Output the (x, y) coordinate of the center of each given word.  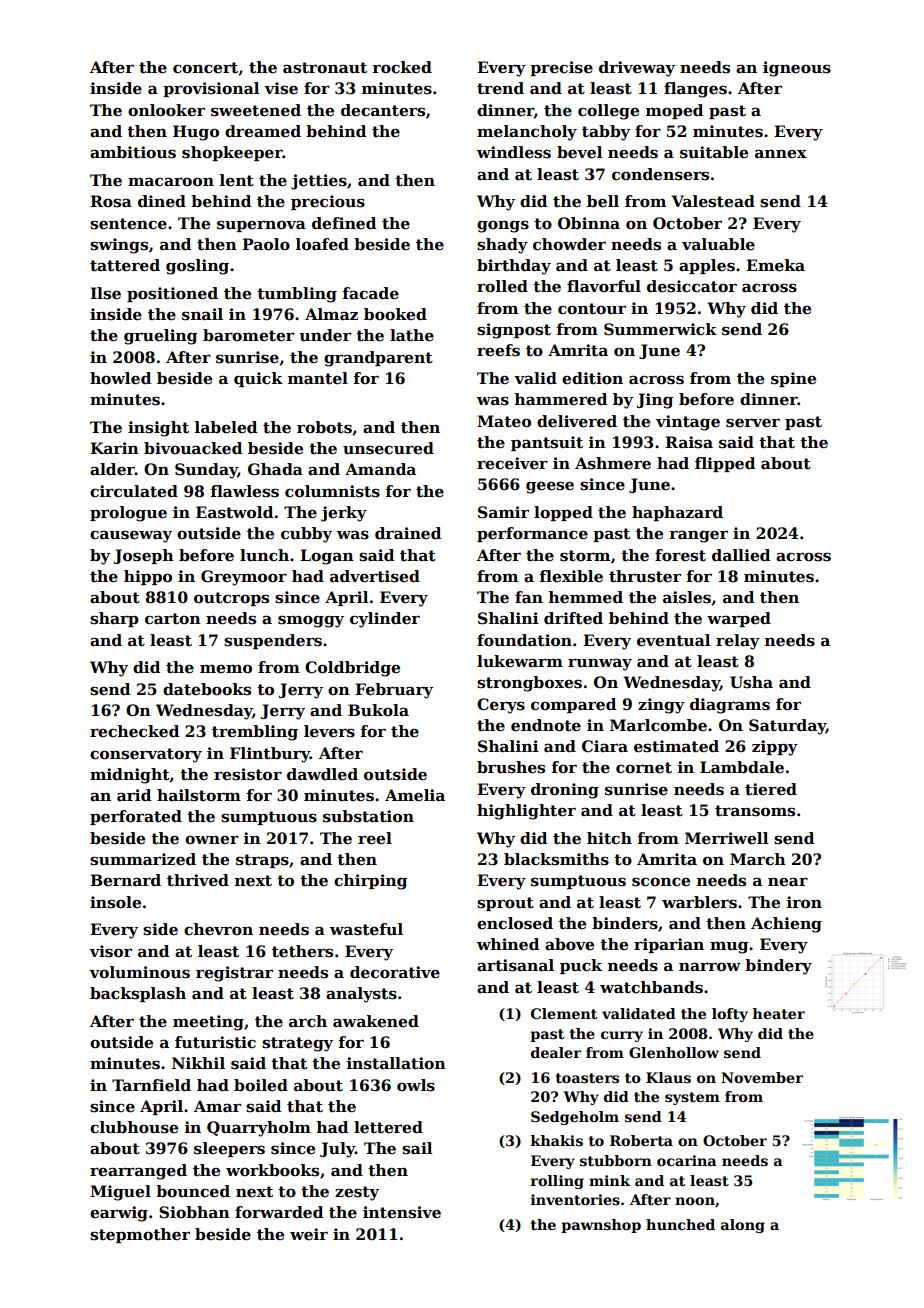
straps (262, 861)
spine (793, 379)
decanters (383, 110)
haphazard (677, 513)
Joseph (144, 556)
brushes (511, 767)
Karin (114, 448)
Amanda (380, 469)
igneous (797, 69)
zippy (775, 748)
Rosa (111, 201)
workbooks (272, 1170)
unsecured (388, 448)
